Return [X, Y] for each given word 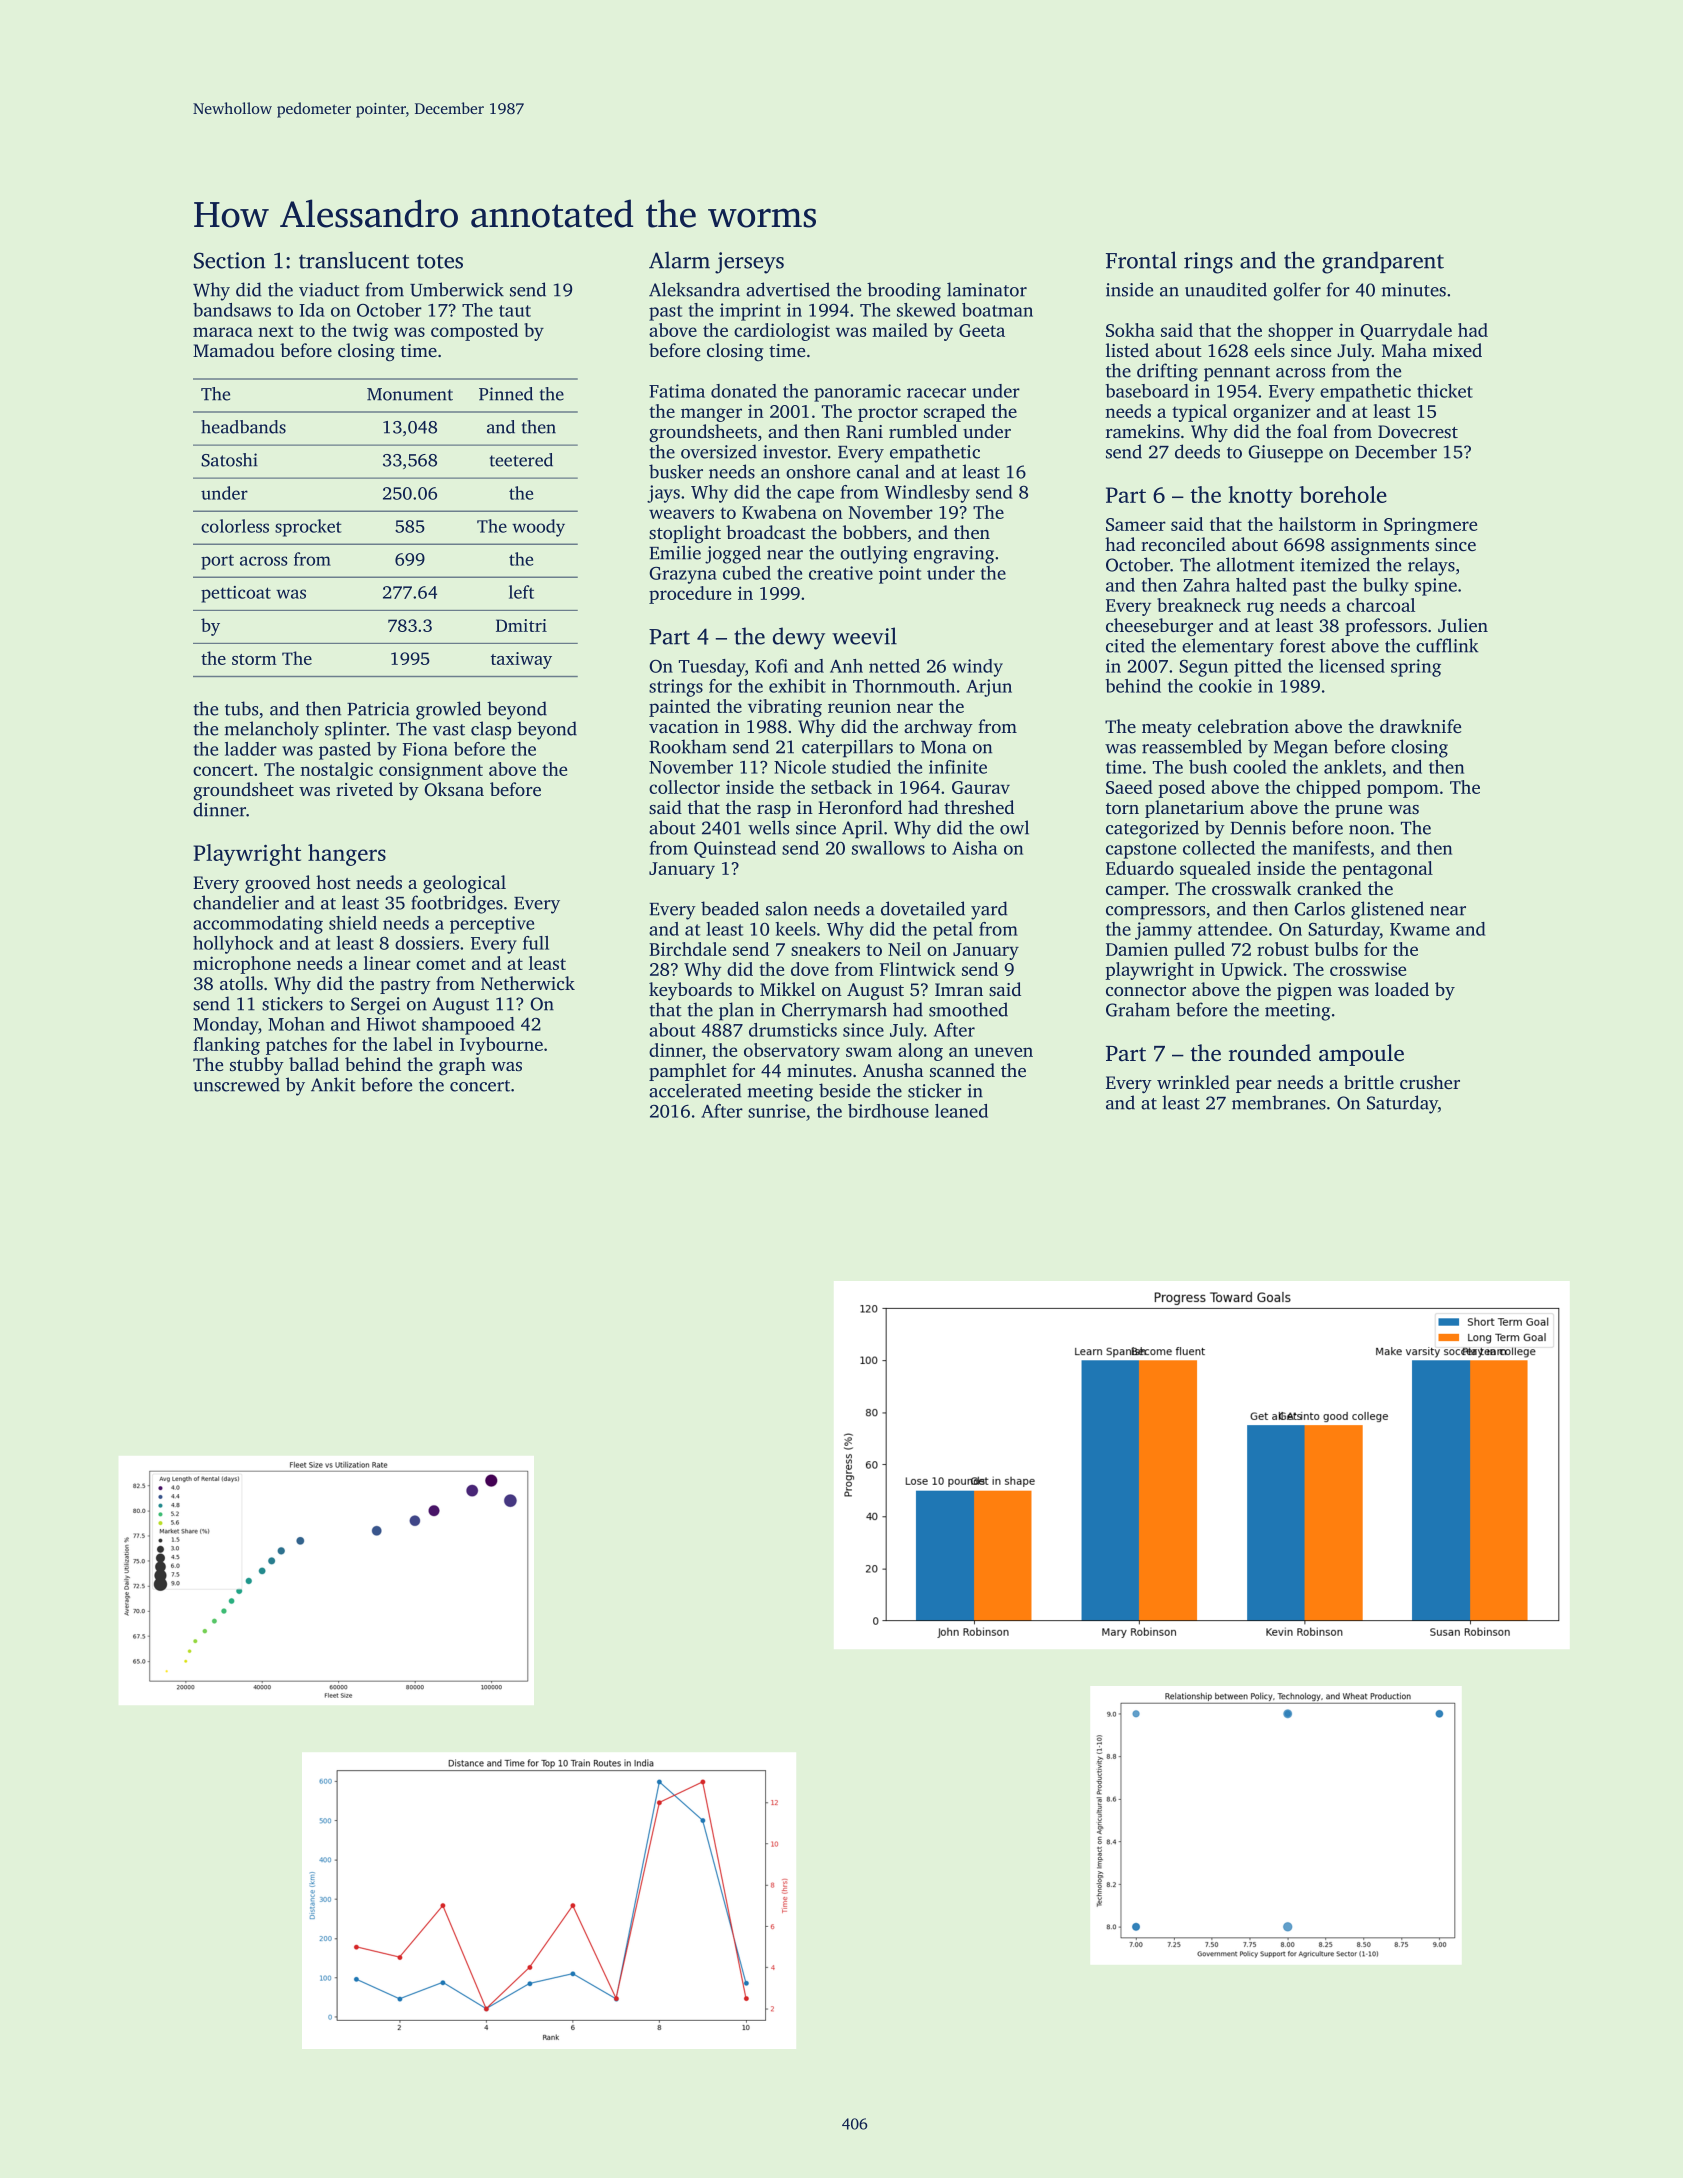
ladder [251, 749]
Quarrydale [1406, 332]
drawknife [1420, 726]
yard [989, 910]
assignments [1380, 546]
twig [370, 332]
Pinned [506, 394]
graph [462, 1066]
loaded [1402, 989]
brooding [904, 291]
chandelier [236, 902]
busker [676, 471]
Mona [943, 747]
